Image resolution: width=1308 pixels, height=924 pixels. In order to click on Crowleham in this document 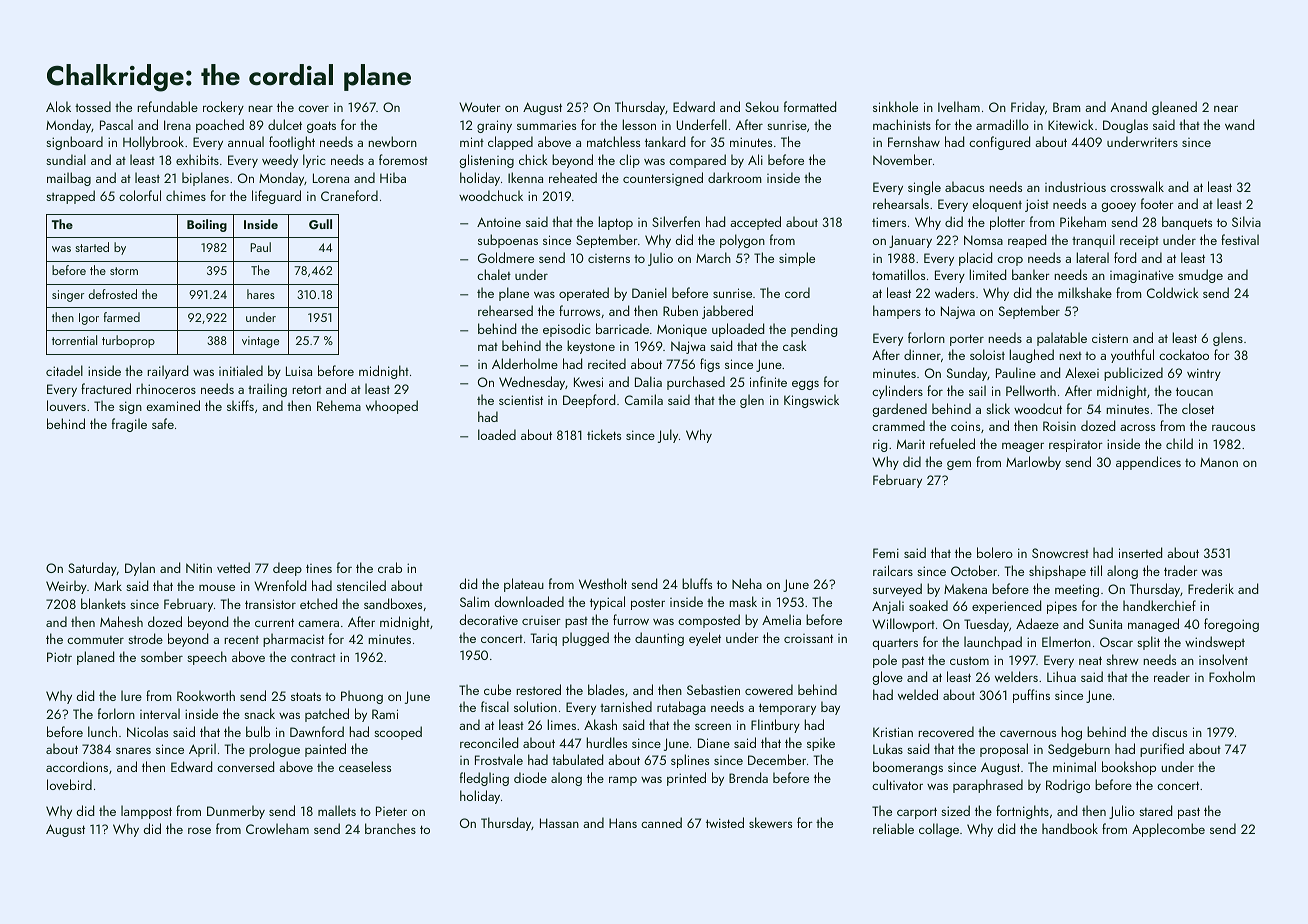, I will do `click(277, 828)`.
